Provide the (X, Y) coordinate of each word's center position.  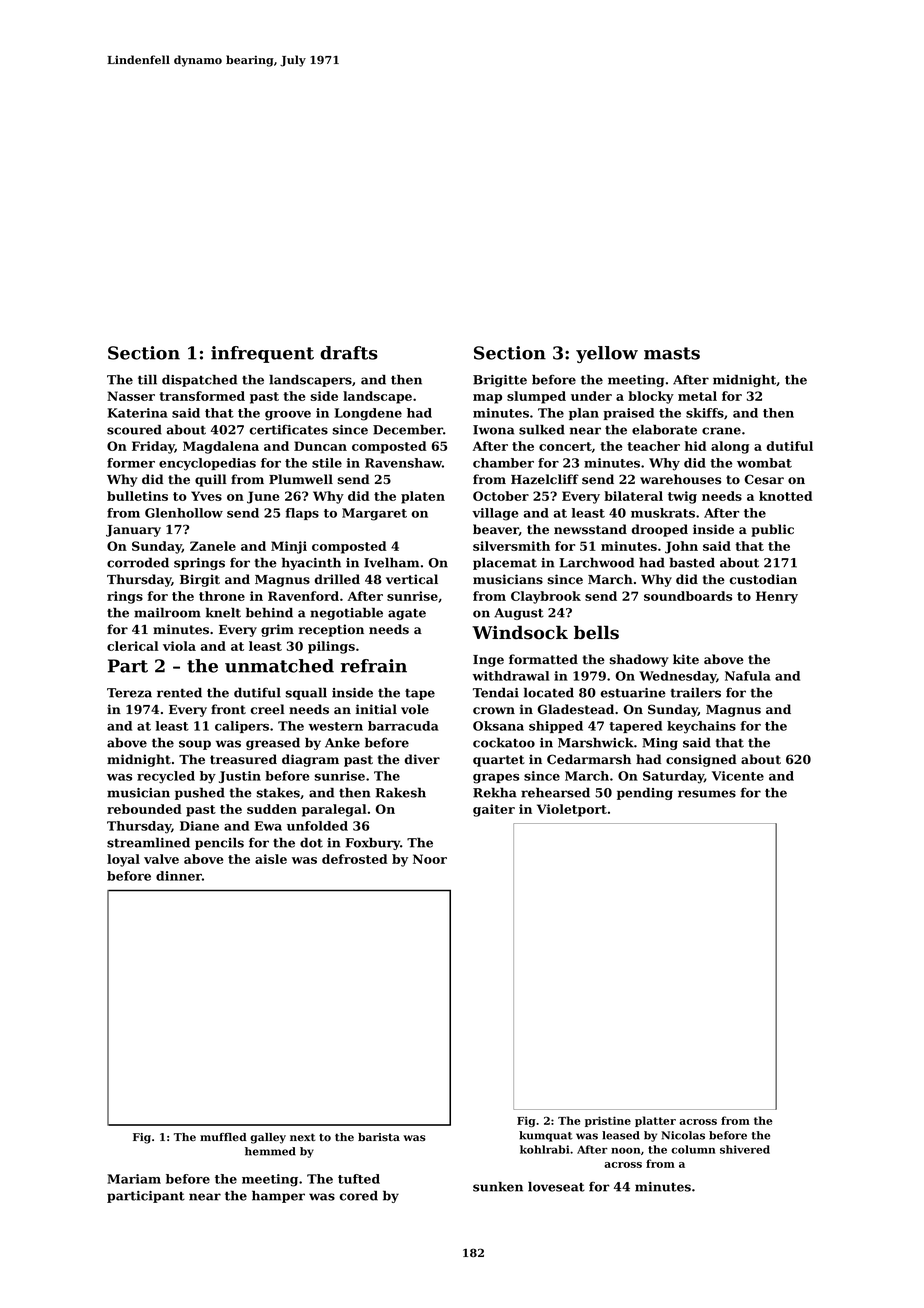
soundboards (688, 596)
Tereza (129, 693)
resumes (707, 794)
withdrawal (511, 676)
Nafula (748, 676)
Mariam (134, 1179)
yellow (607, 354)
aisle (271, 859)
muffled (223, 1137)
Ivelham (391, 562)
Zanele (213, 546)
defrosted (355, 859)
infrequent (262, 354)
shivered (745, 1149)
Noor (430, 859)
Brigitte (500, 381)
